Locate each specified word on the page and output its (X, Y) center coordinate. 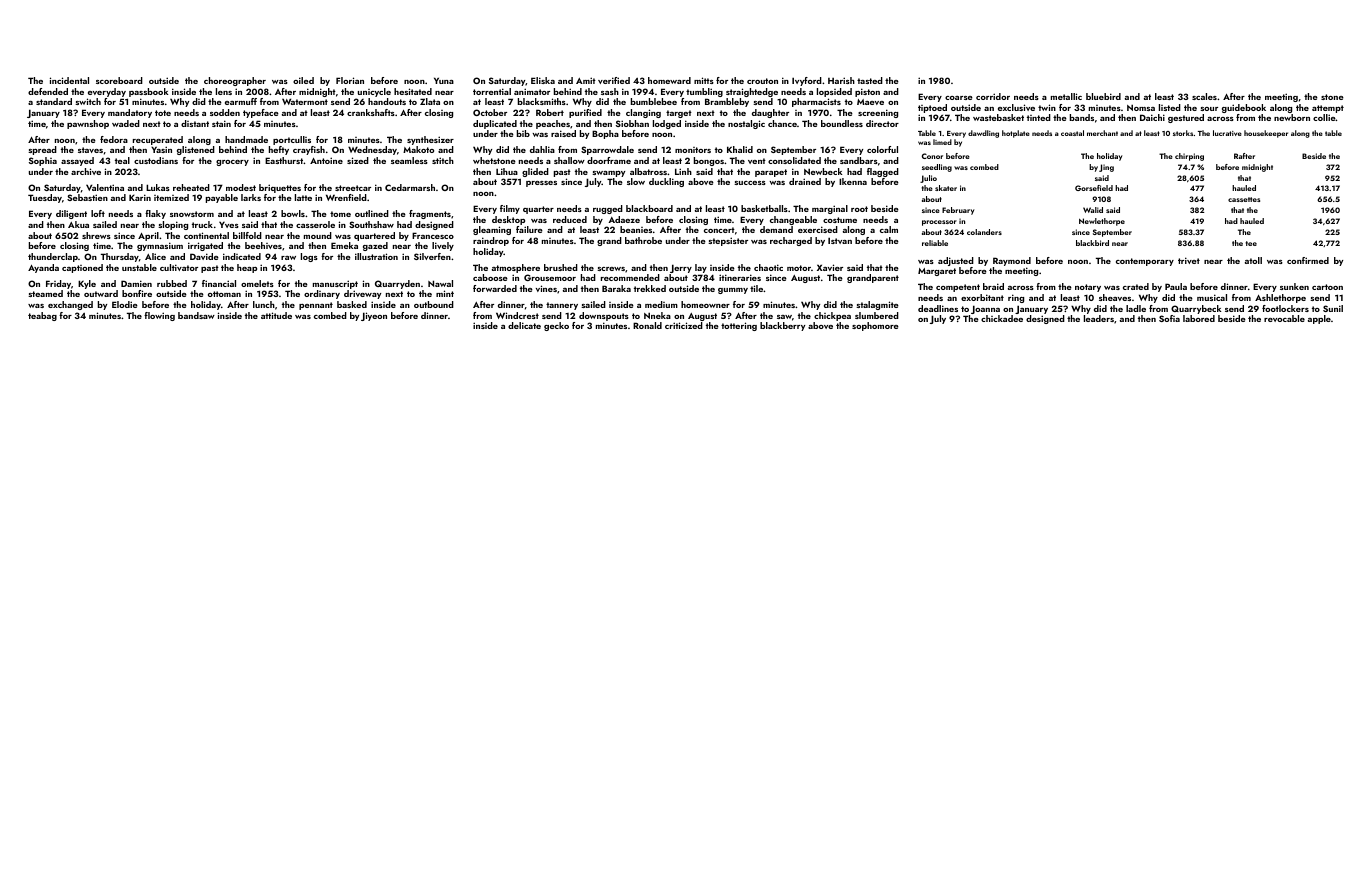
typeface (261, 113)
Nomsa (1141, 107)
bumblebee (654, 101)
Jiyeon (374, 316)
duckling (666, 182)
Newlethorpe (1102, 222)
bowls (293, 213)
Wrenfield (346, 197)
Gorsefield (1094, 188)
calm (889, 229)
